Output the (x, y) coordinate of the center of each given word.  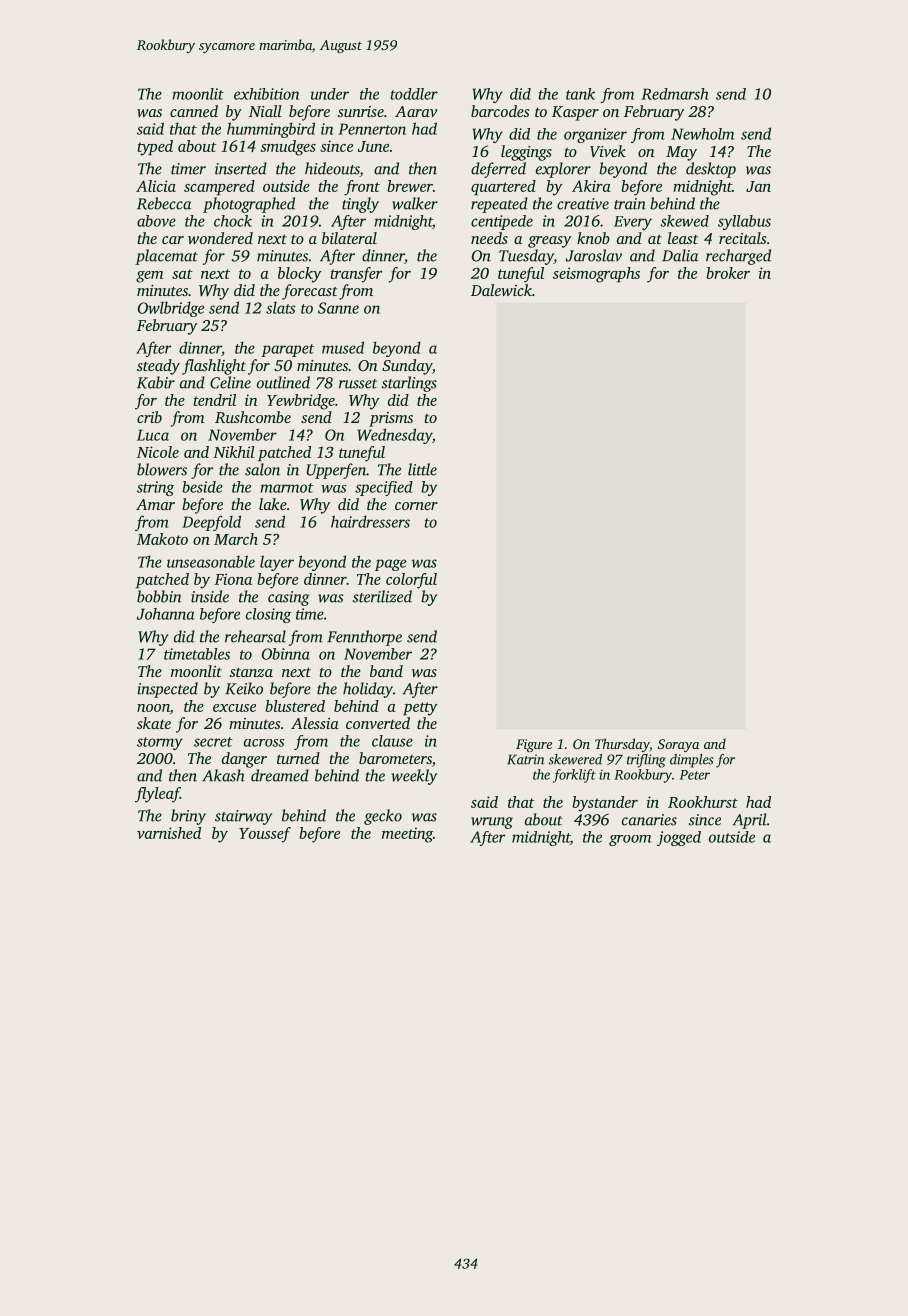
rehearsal (255, 636)
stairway (243, 817)
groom (630, 840)
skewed (684, 221)
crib (149, 417)
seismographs (596, 275)
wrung (492, 823)
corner (416, 506)
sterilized (382, 596)
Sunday (407, 367)
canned (194, 111)
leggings (526, 153)
